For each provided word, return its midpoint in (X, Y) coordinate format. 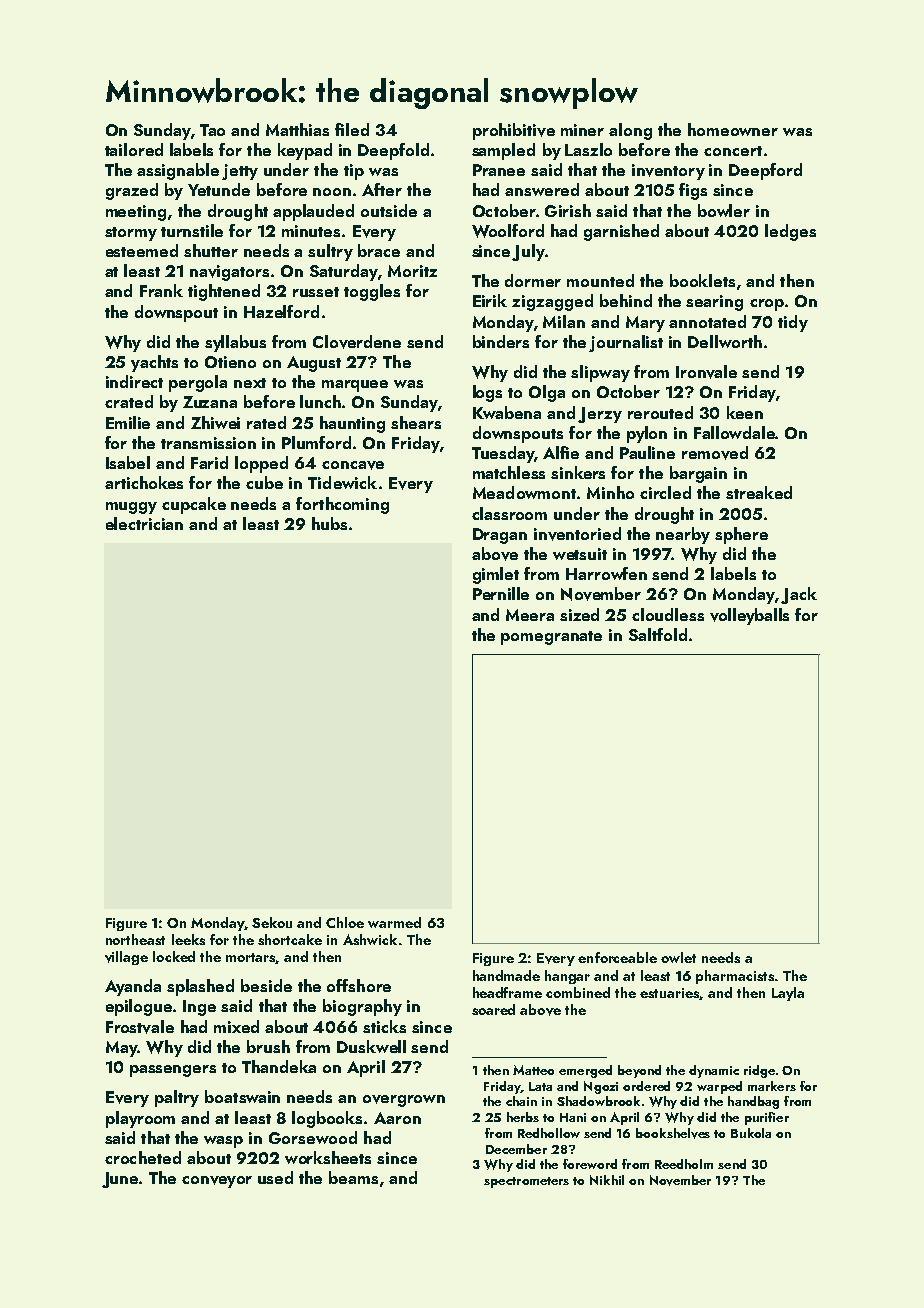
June (120, 1180)
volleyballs (749, 616)
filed (352, 129)
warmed (394, 922)
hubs (329, 523)
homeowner (733, 129)
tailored (134, 149)
